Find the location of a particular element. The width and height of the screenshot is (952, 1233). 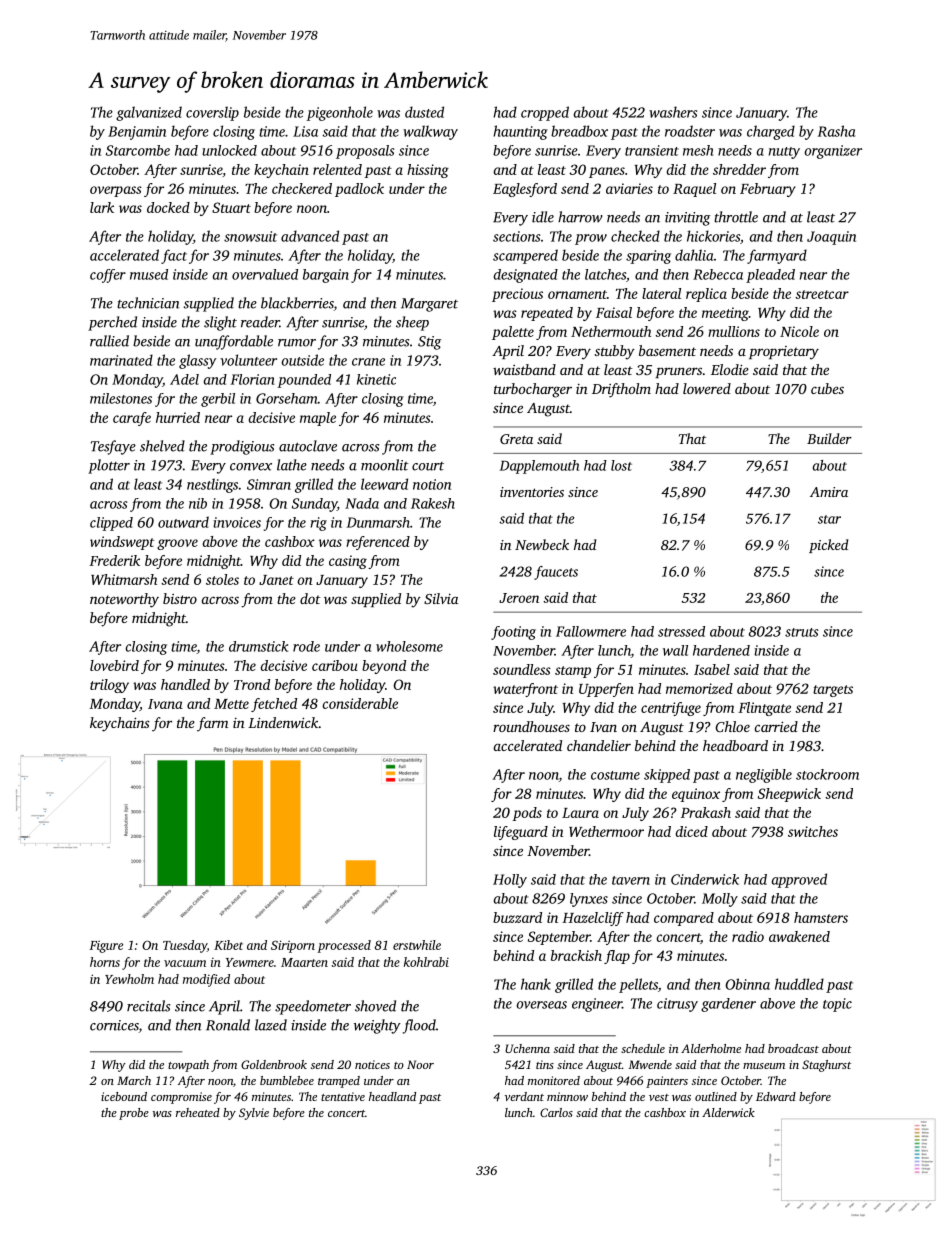

fact is located at coordinates (174, 256).
